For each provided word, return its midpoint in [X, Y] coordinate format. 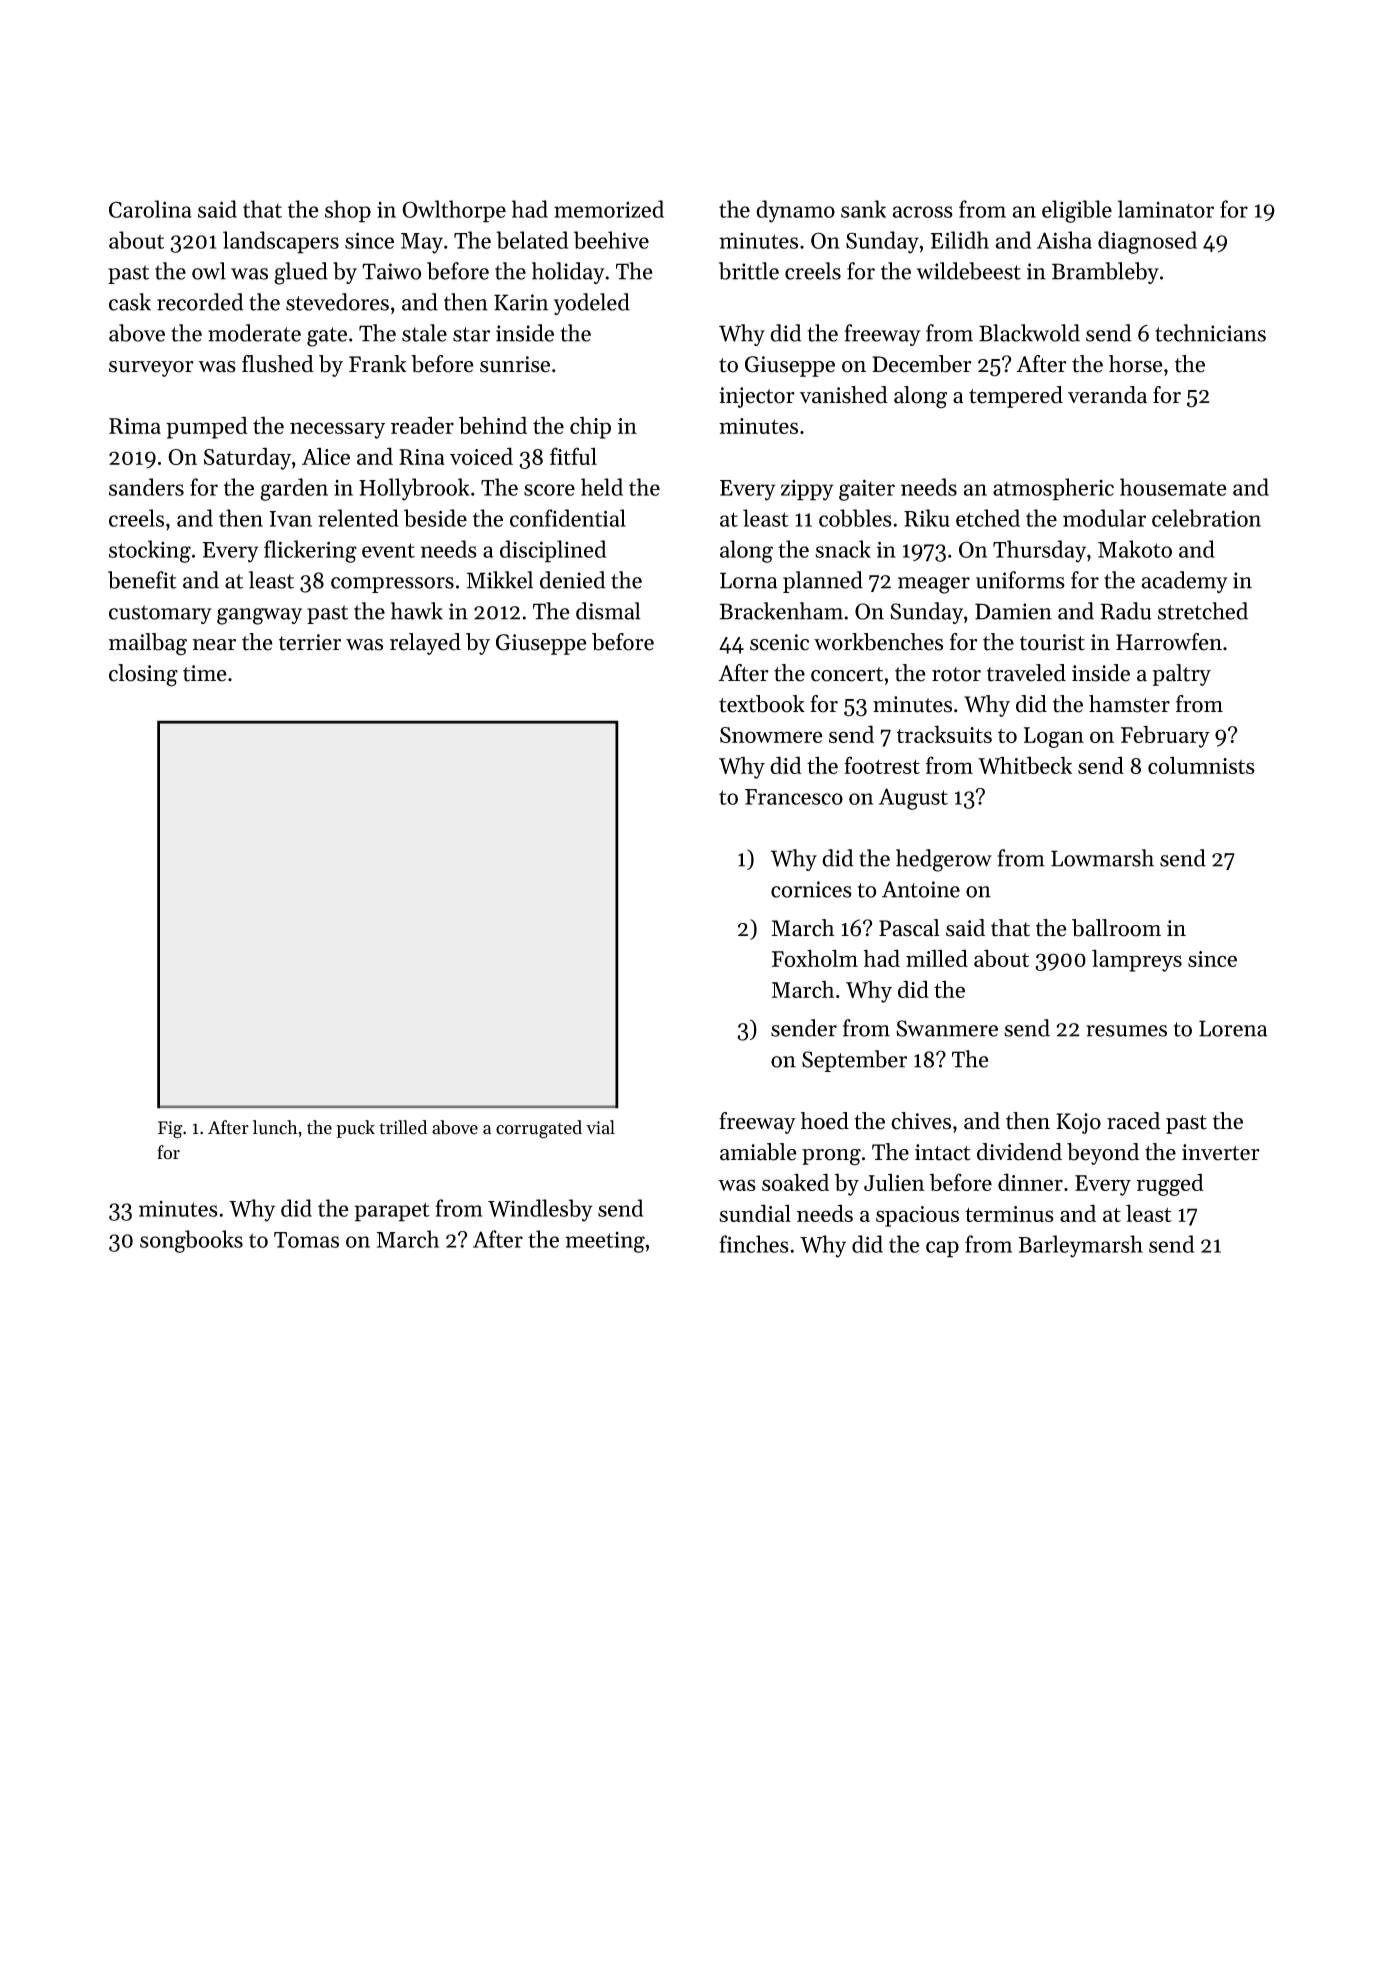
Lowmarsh [1102, 858]
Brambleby [1105, 273]
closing [143, 675]
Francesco [794, 797]
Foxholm [815, 958]
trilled [403, 1127]
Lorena [1233, 1028]
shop [348, 211]
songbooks [191, 1241]
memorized [609, 209]
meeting [605, 1242]
